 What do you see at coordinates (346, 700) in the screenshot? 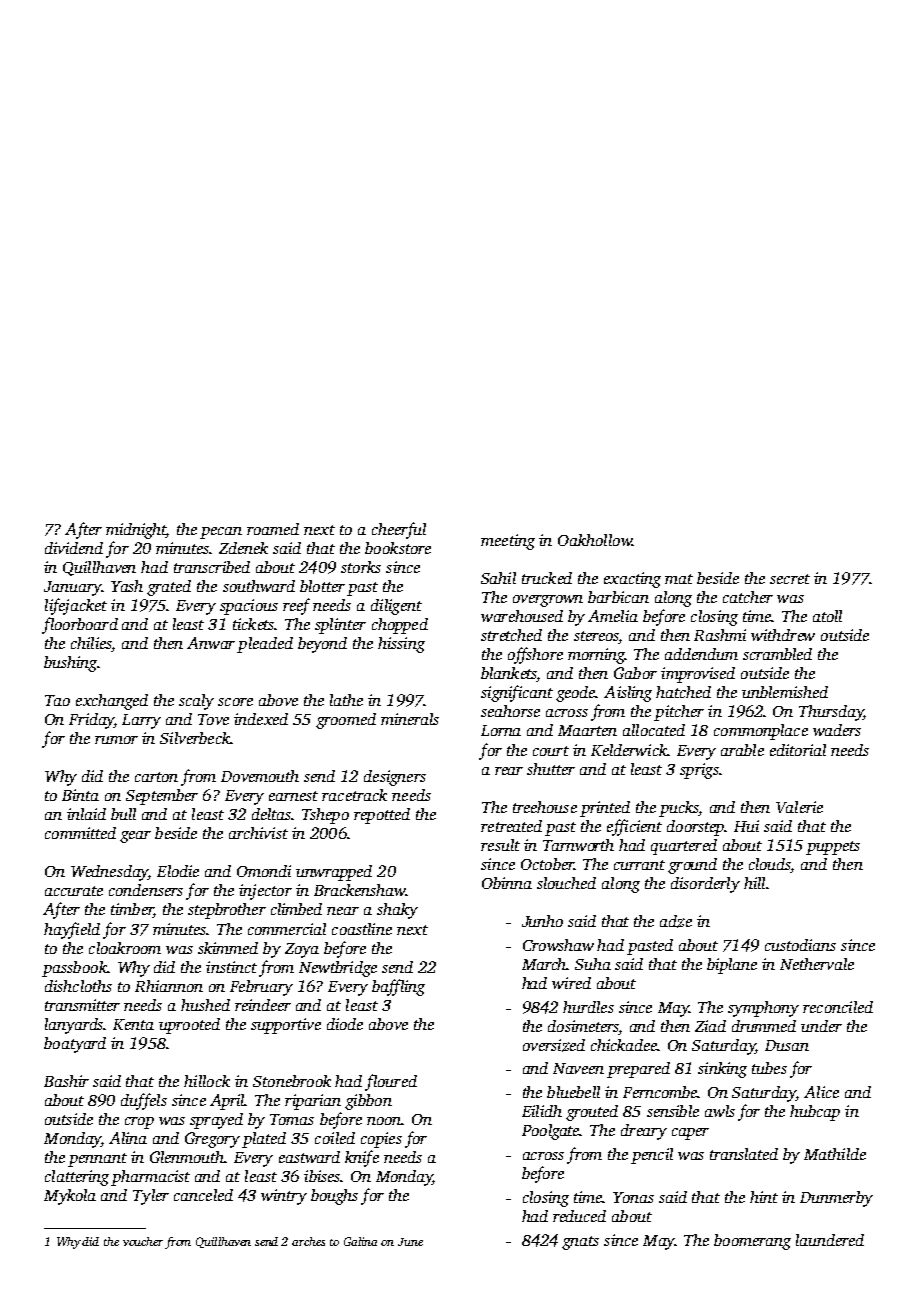
I see `lathe` at bounding box center [346, 700].
